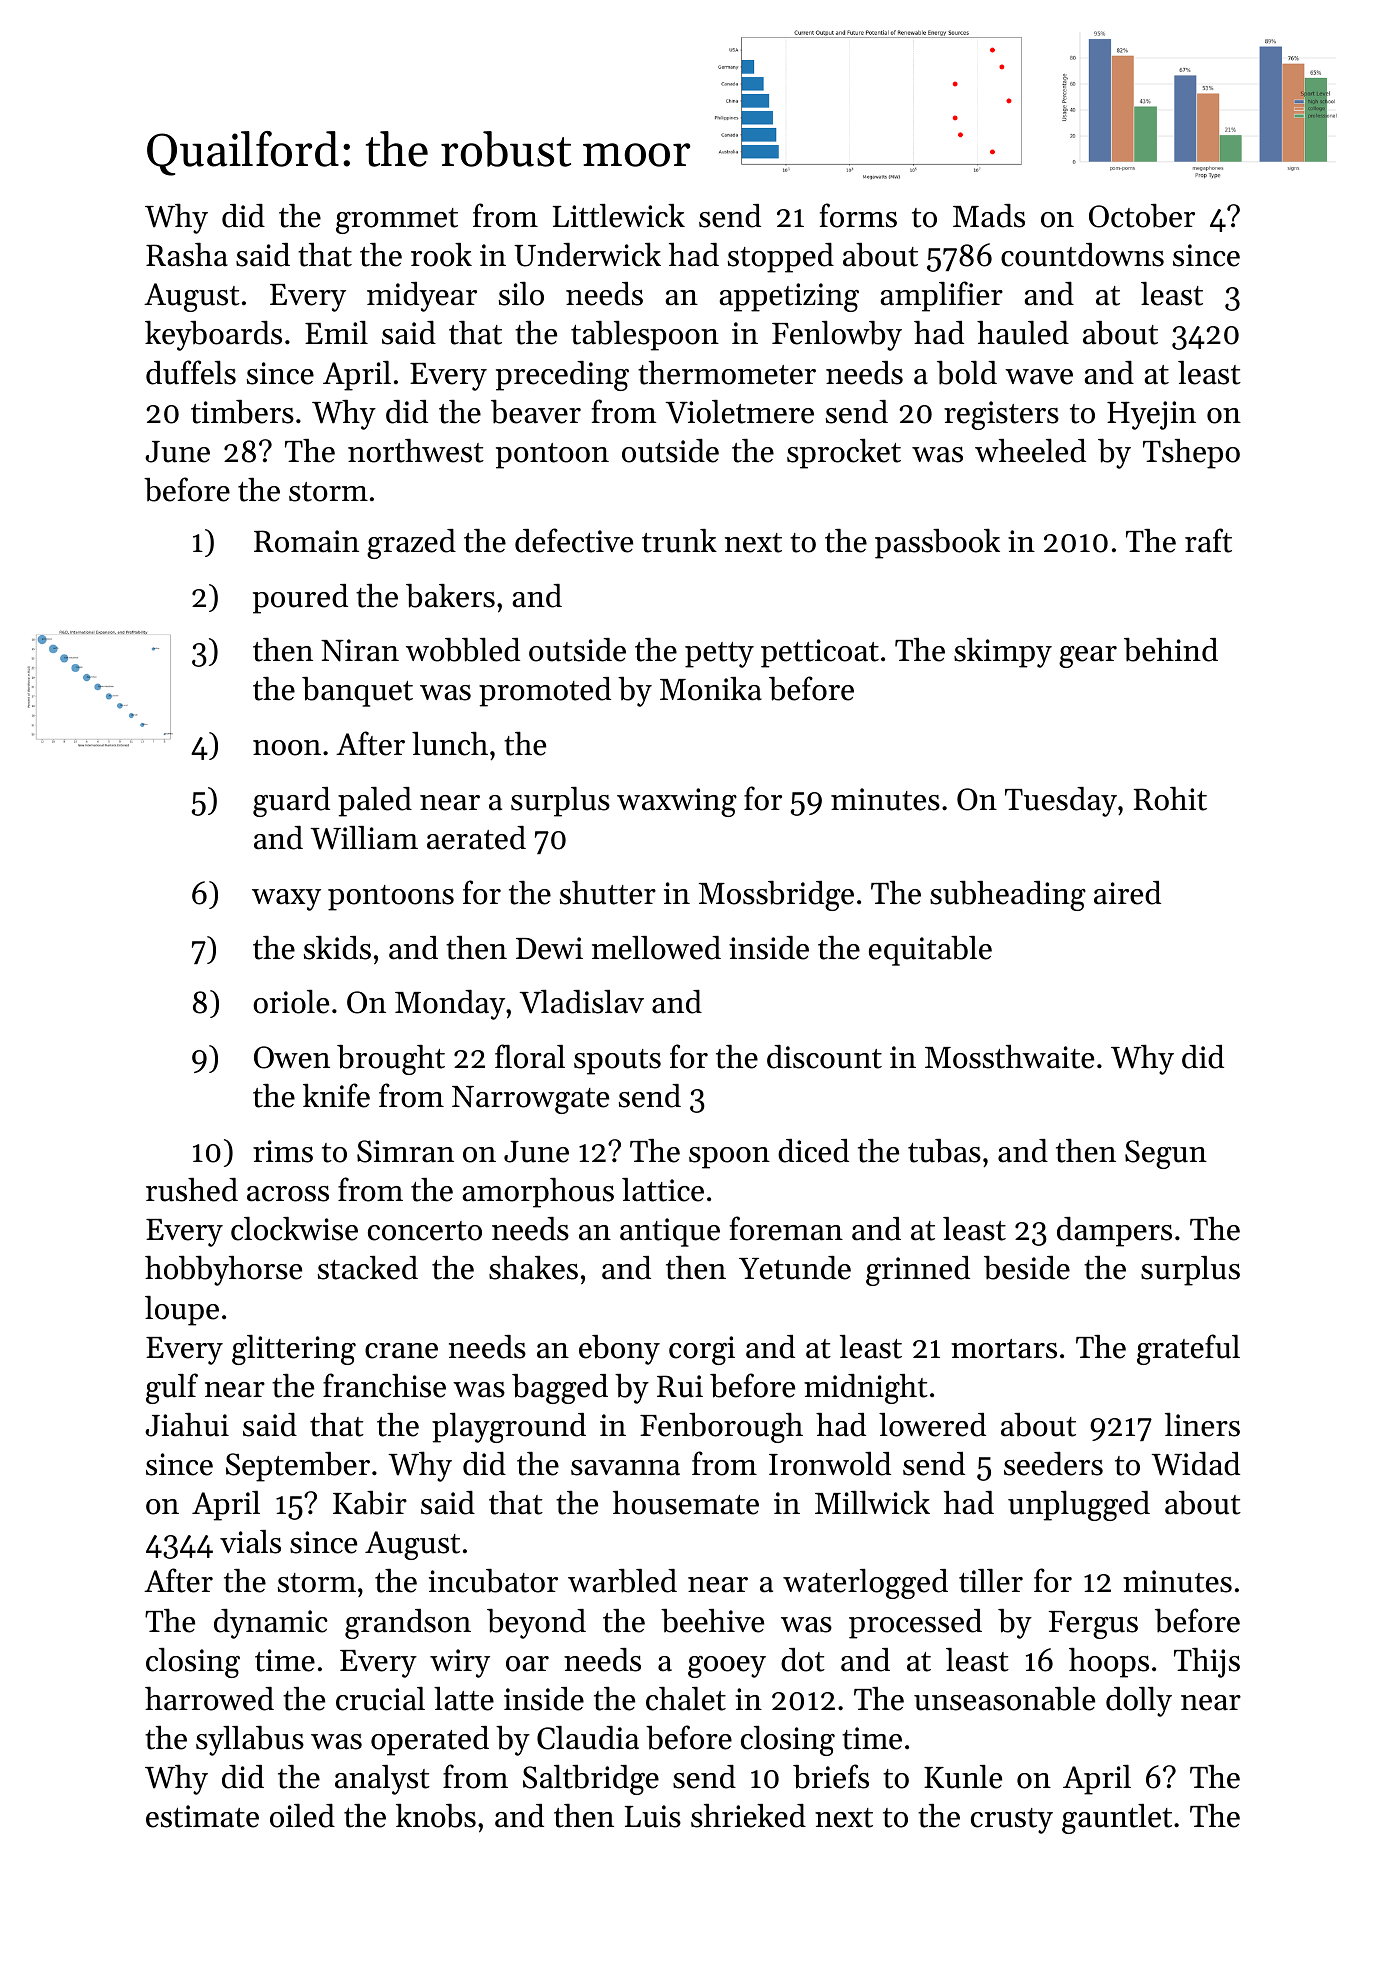 This document has width=1386, height=1969. I want to click on clockwise, so click(294, 1229).
